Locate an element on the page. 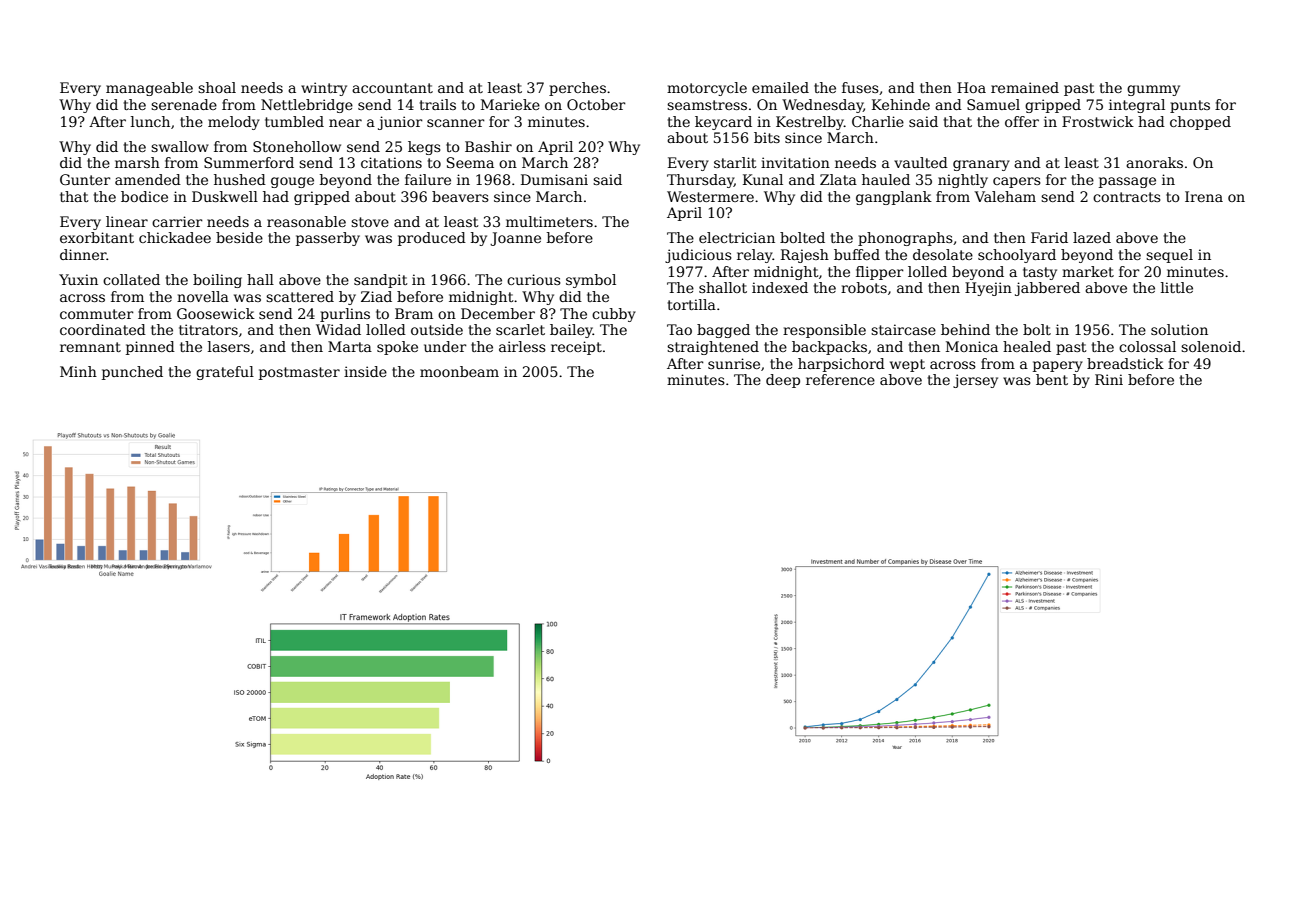 The height and width of the document is (924, 1308). remained is located at coordinates (1025, 87).
